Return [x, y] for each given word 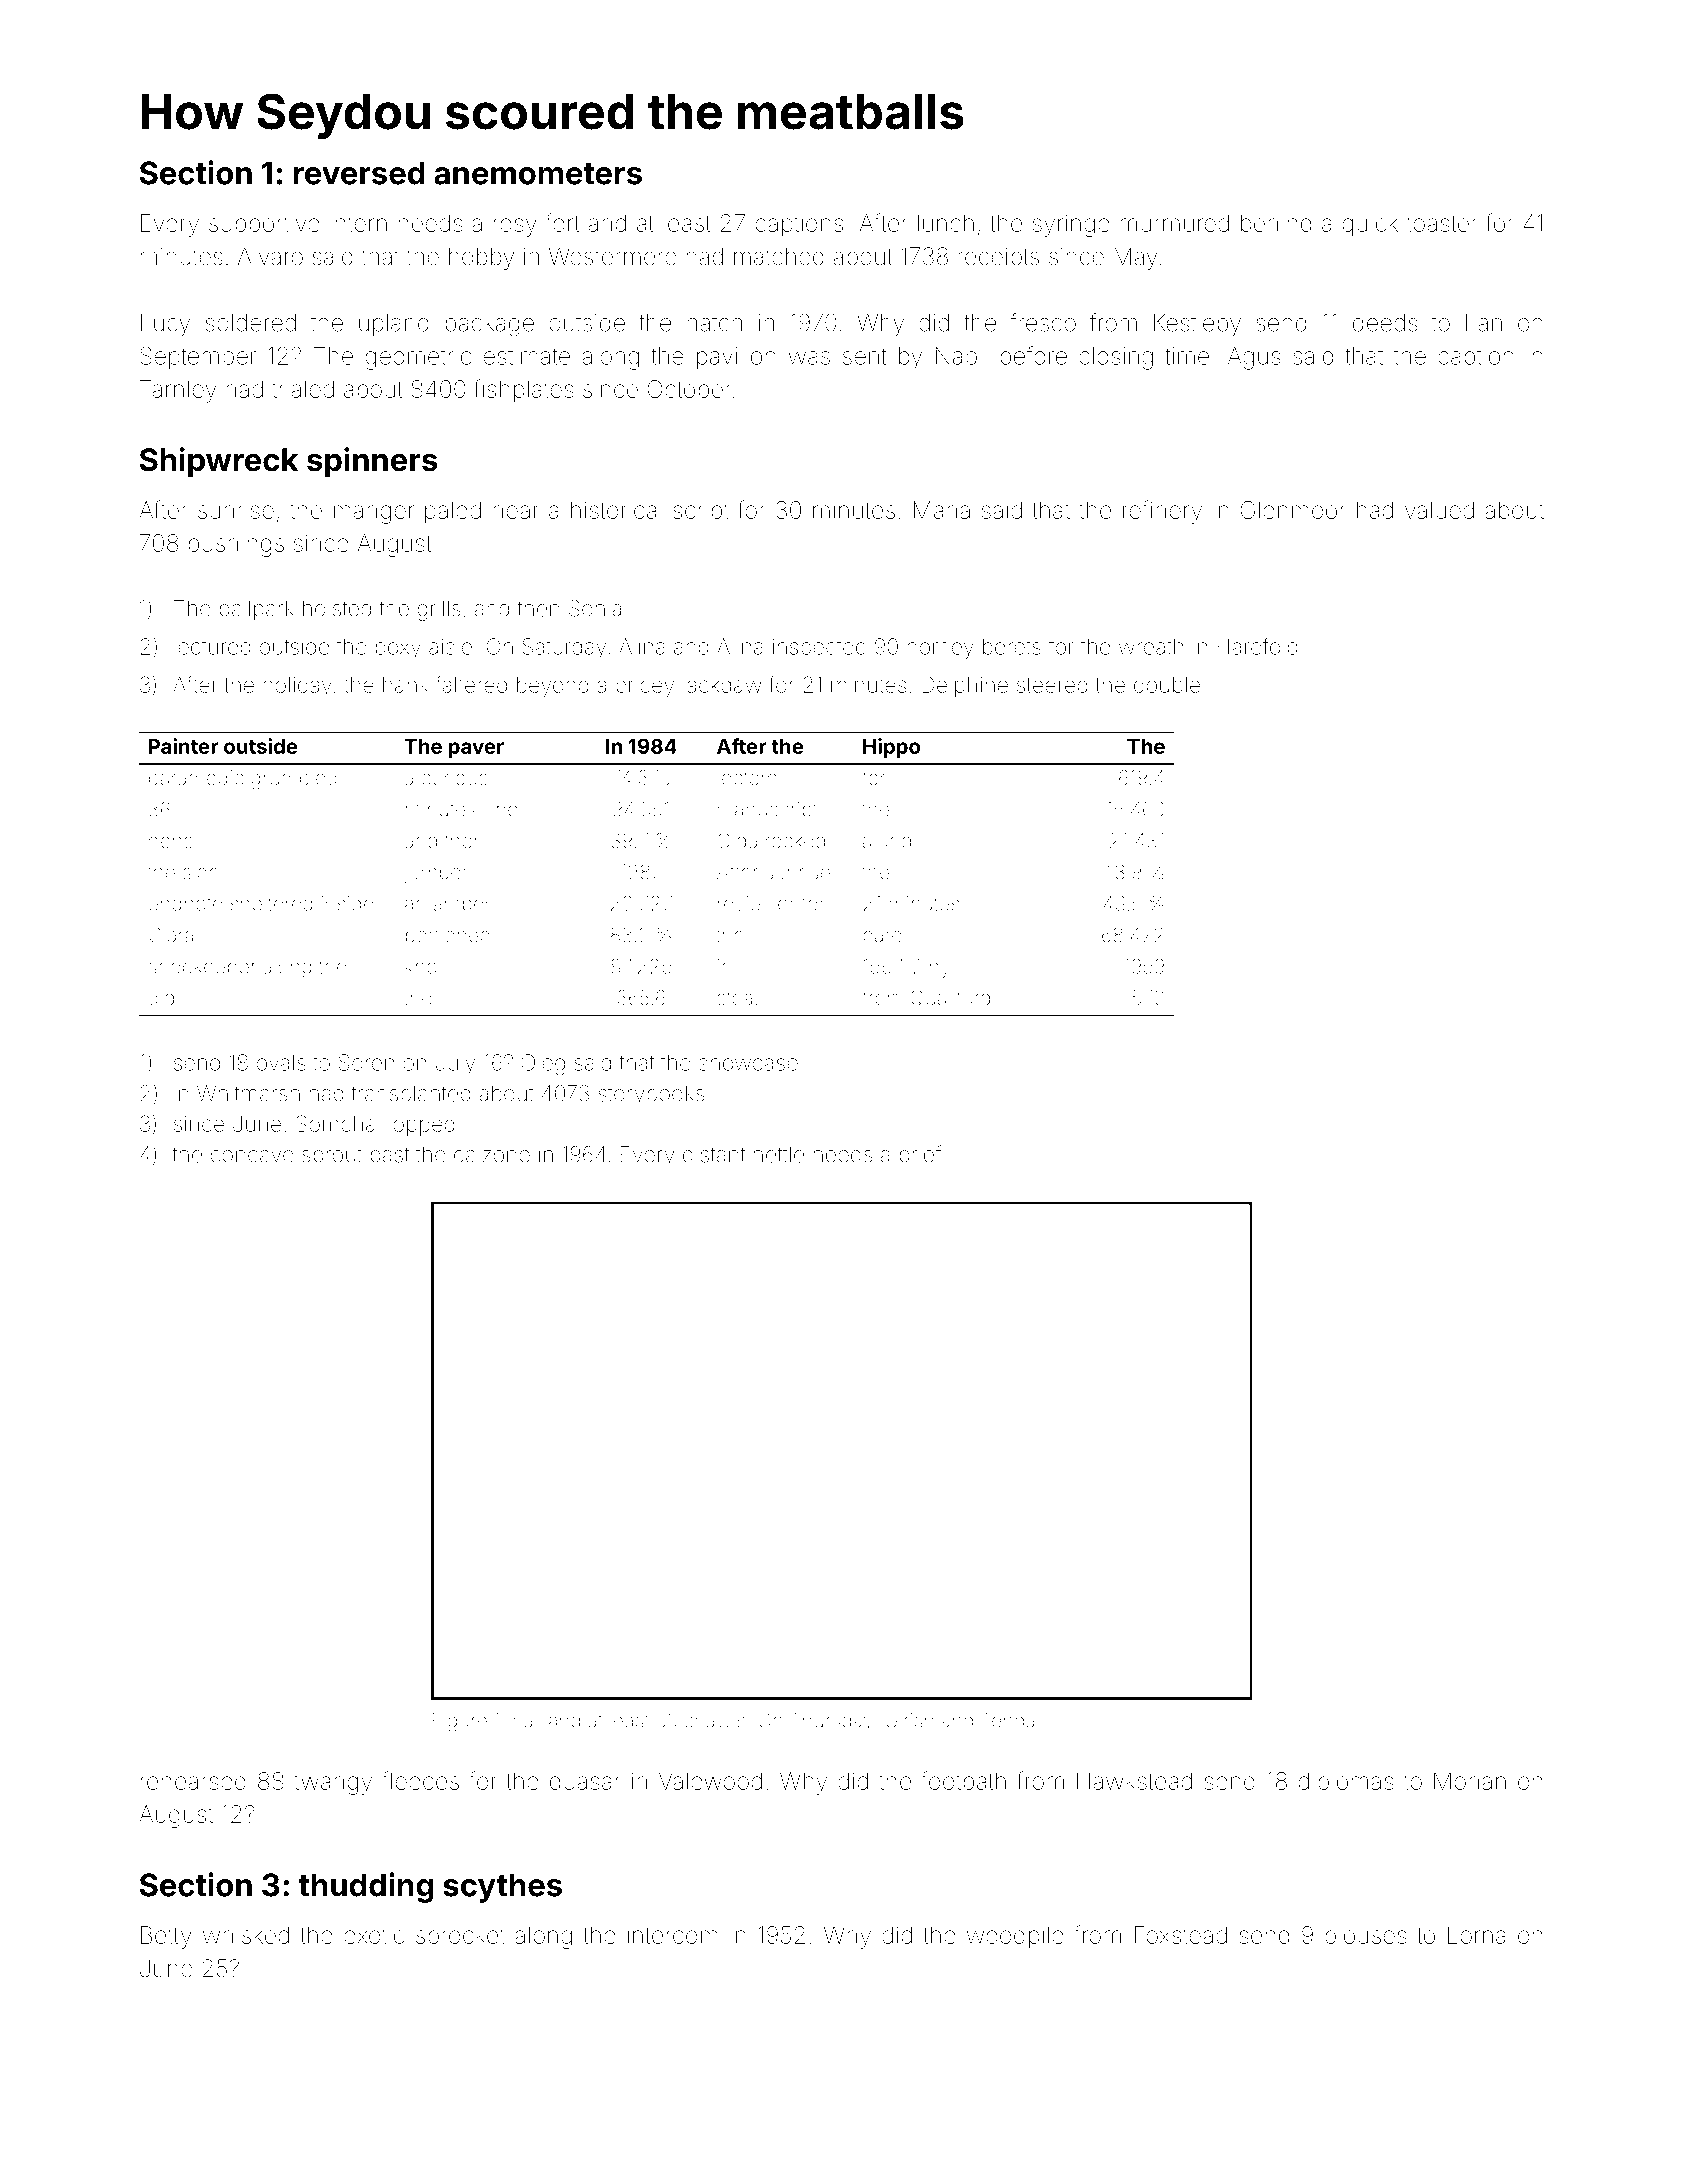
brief [920, 1154]
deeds [1385, 323]
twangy [333, 1784]
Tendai [1010, 1720]
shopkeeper [202, 968]
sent [864, 356]
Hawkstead [1134, 1781]
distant [714, 1154]
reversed [359, 173]
